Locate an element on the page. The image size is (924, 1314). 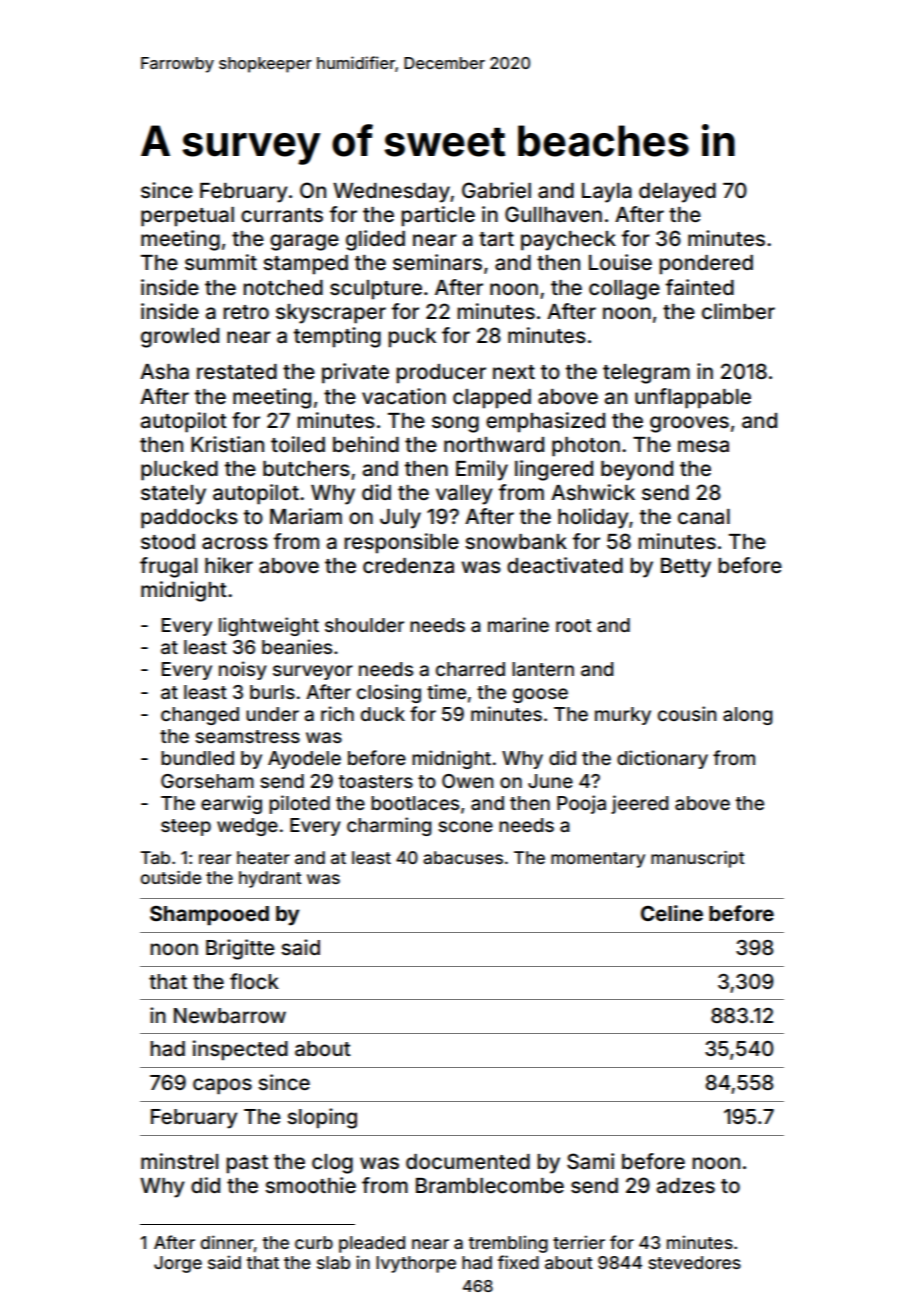
sculpture is located at coordinates (376, 290).
